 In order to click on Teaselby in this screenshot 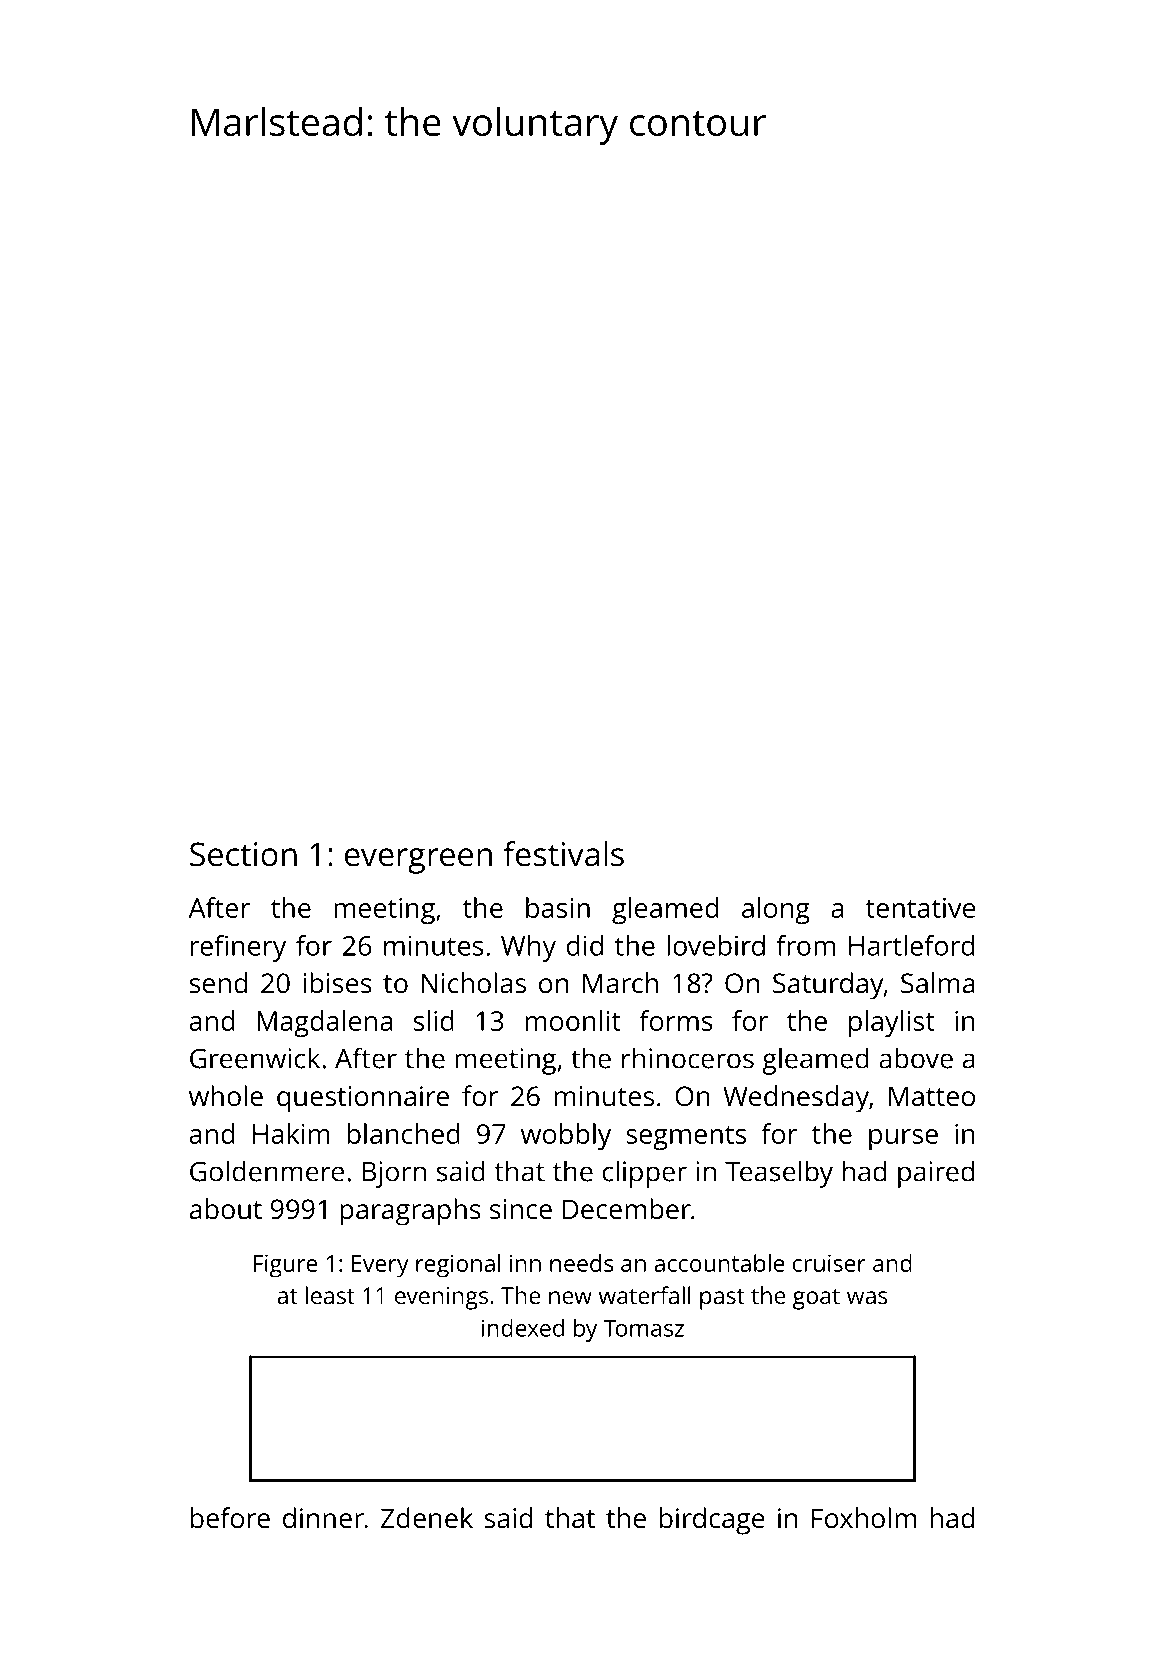, I will do `click(779, 1174)`.
